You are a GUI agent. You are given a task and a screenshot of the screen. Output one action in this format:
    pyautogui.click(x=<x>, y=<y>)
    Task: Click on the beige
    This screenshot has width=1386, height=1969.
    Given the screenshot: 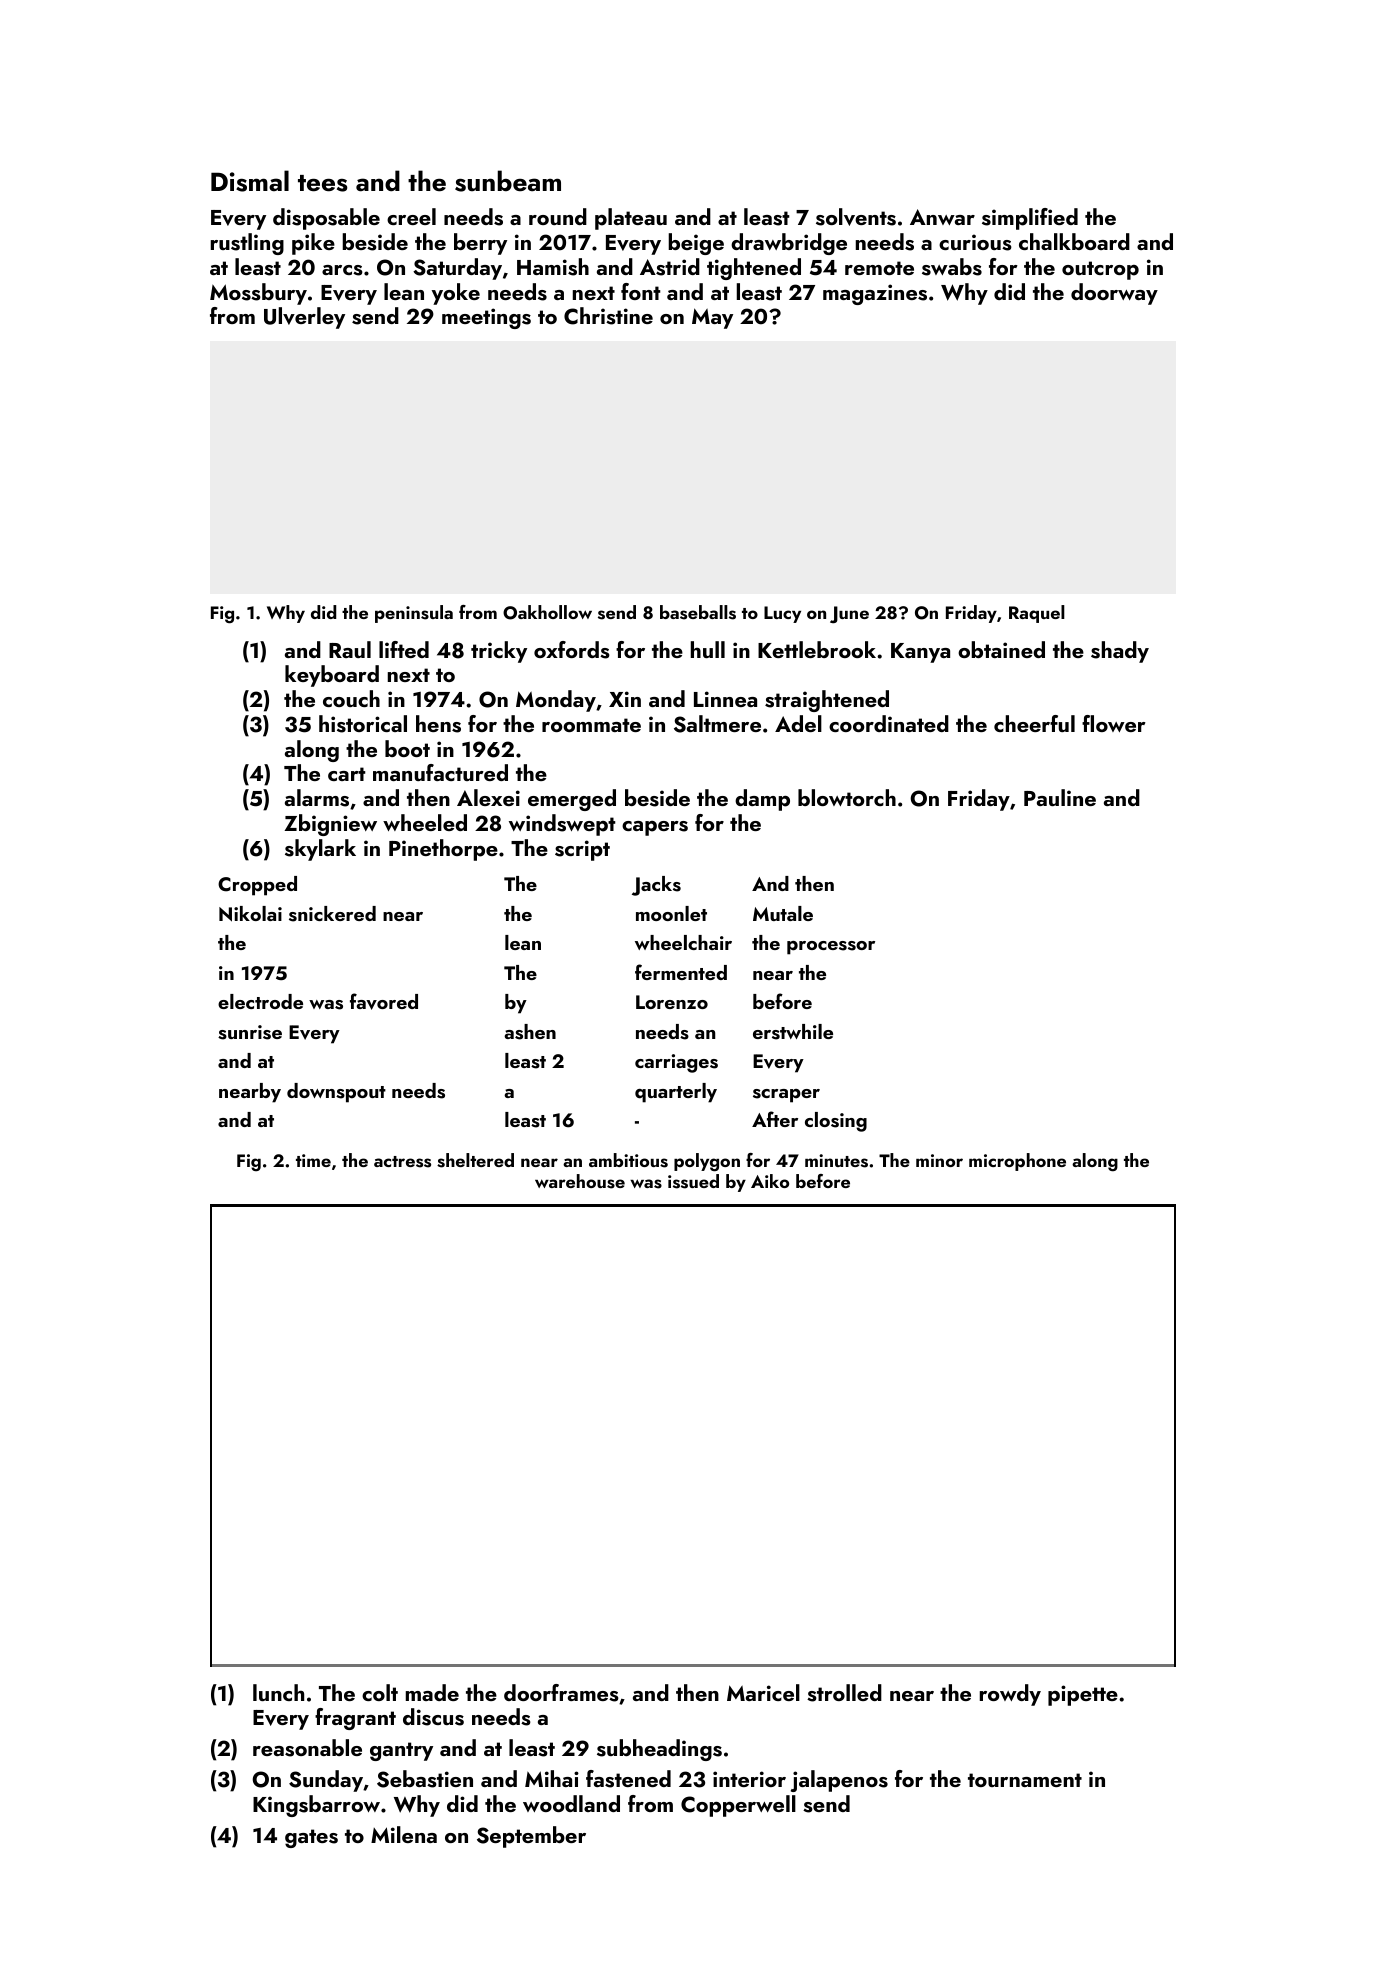 What is the action you would take?
    pyautogui.click(x=696, y=244)
